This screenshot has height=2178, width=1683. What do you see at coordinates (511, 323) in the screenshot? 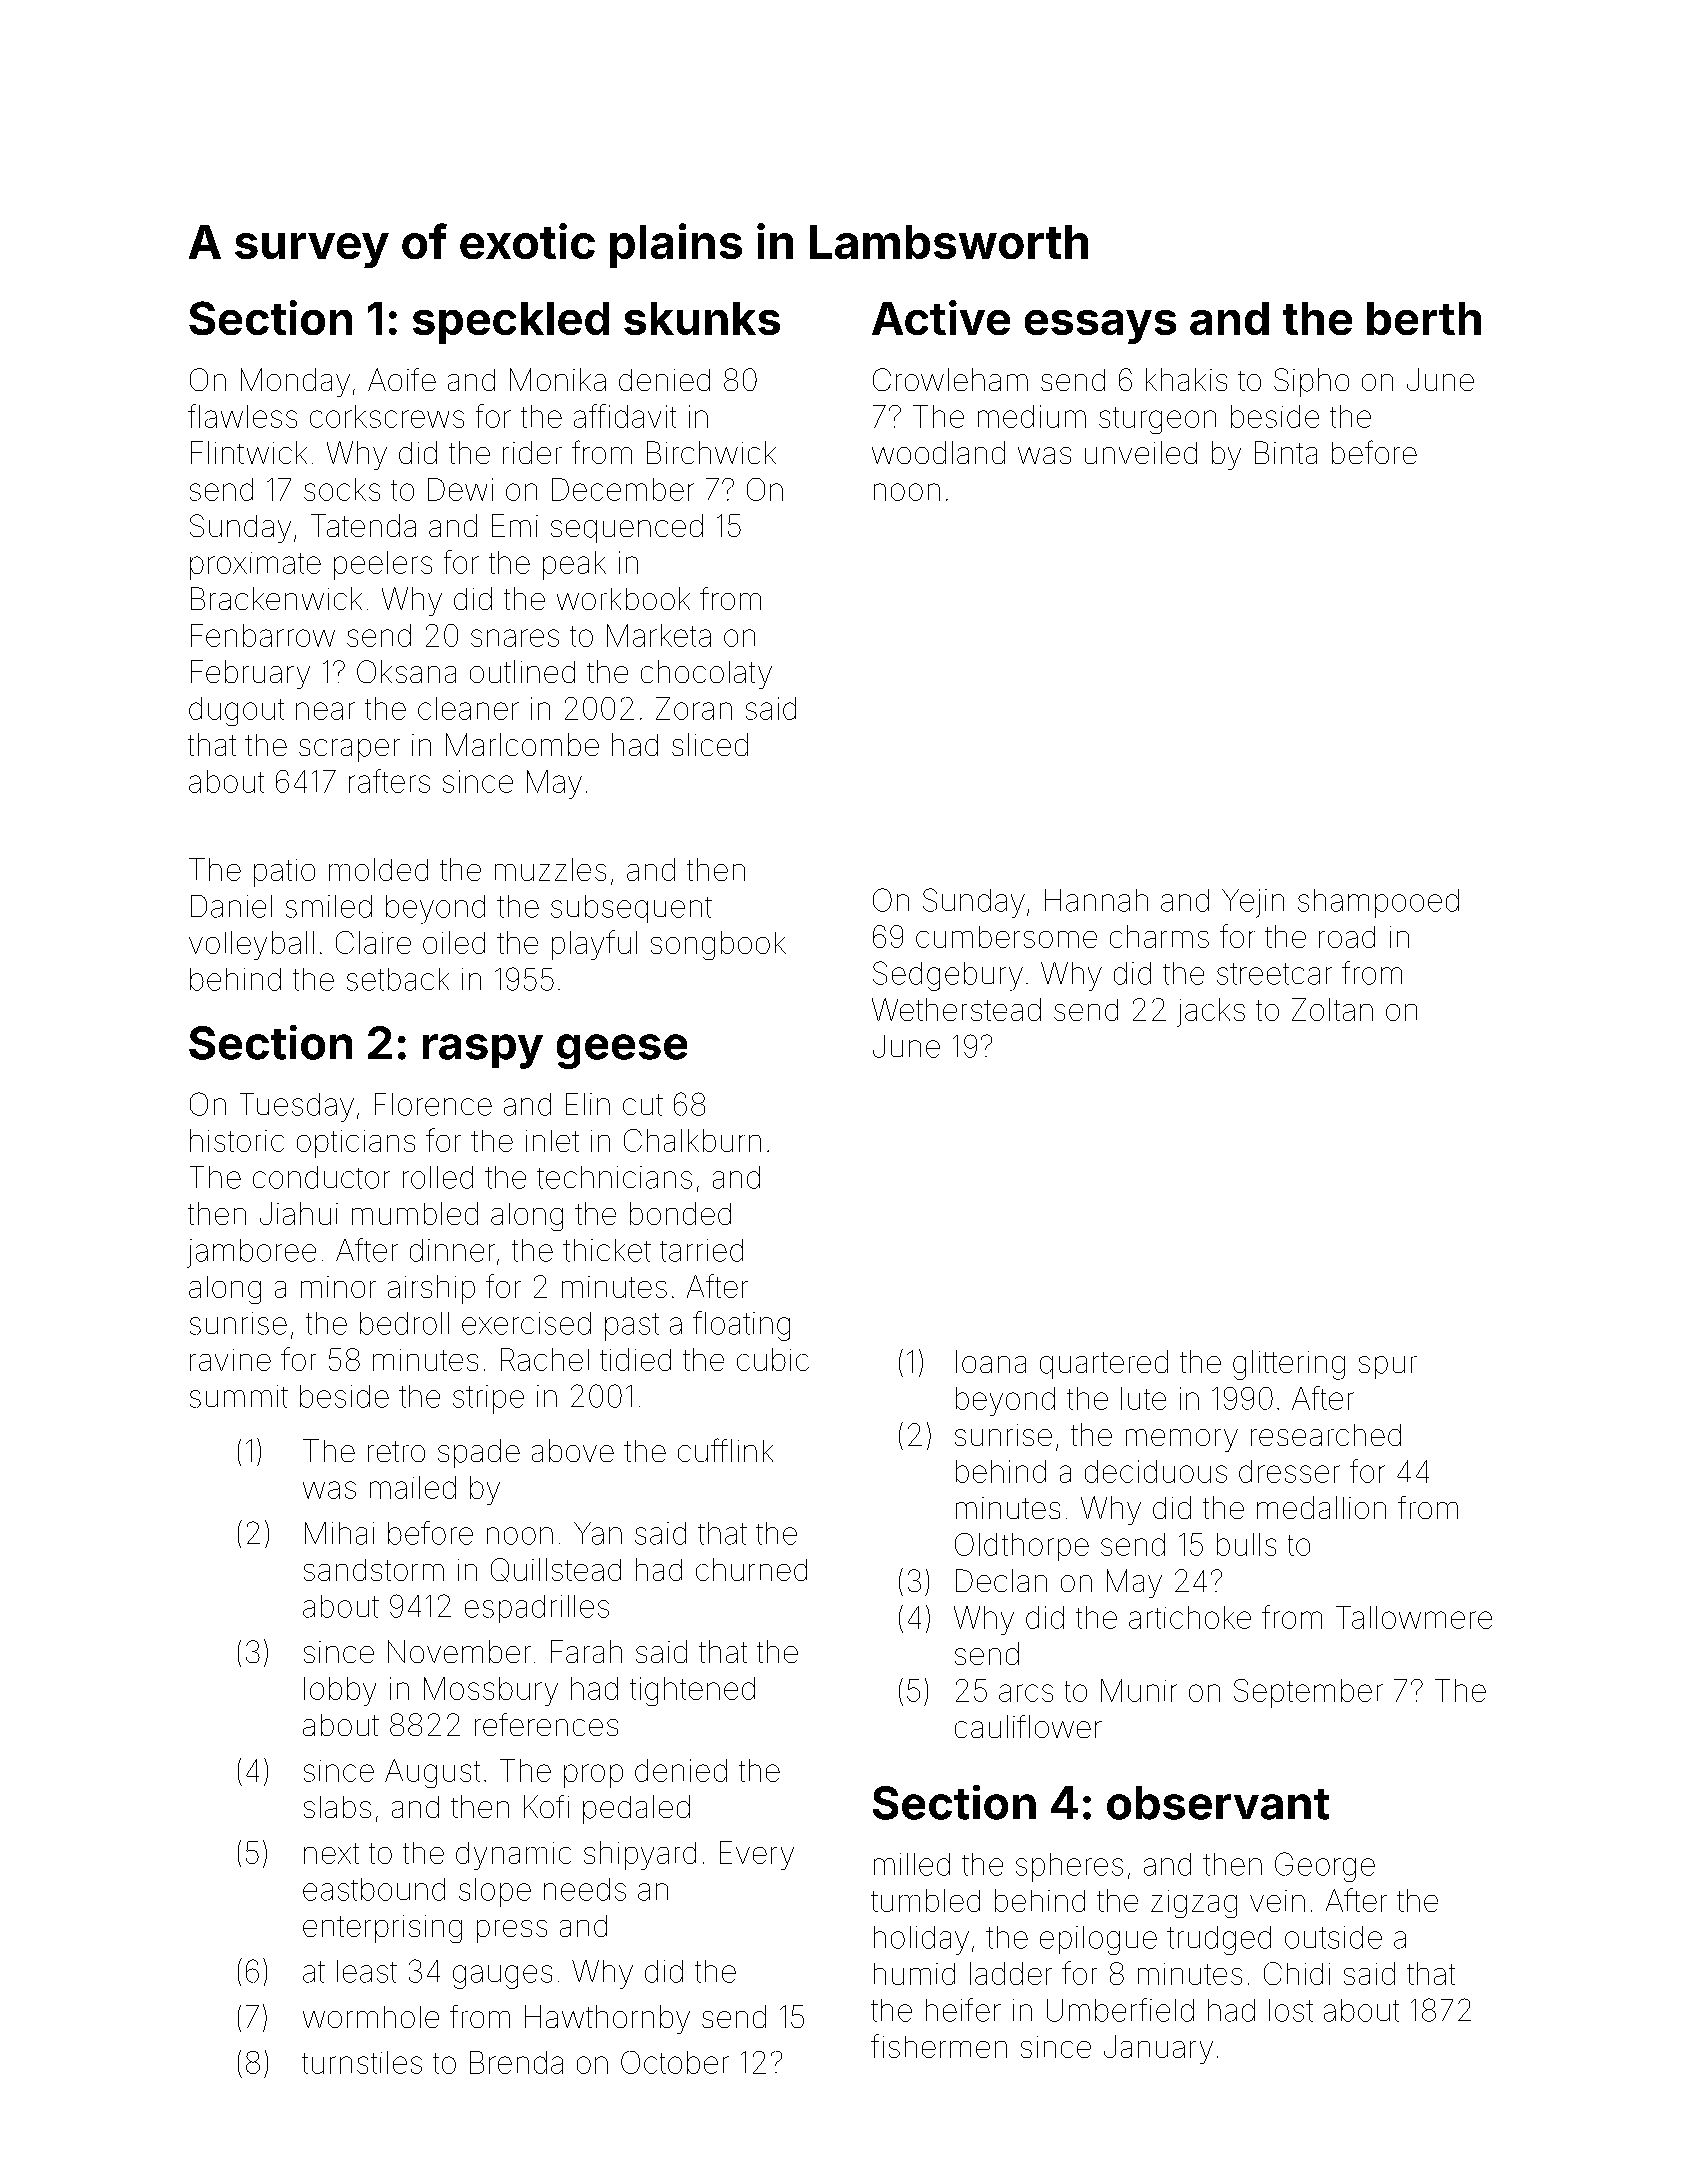
I see `speckled` at bounding box center [511, 323].
